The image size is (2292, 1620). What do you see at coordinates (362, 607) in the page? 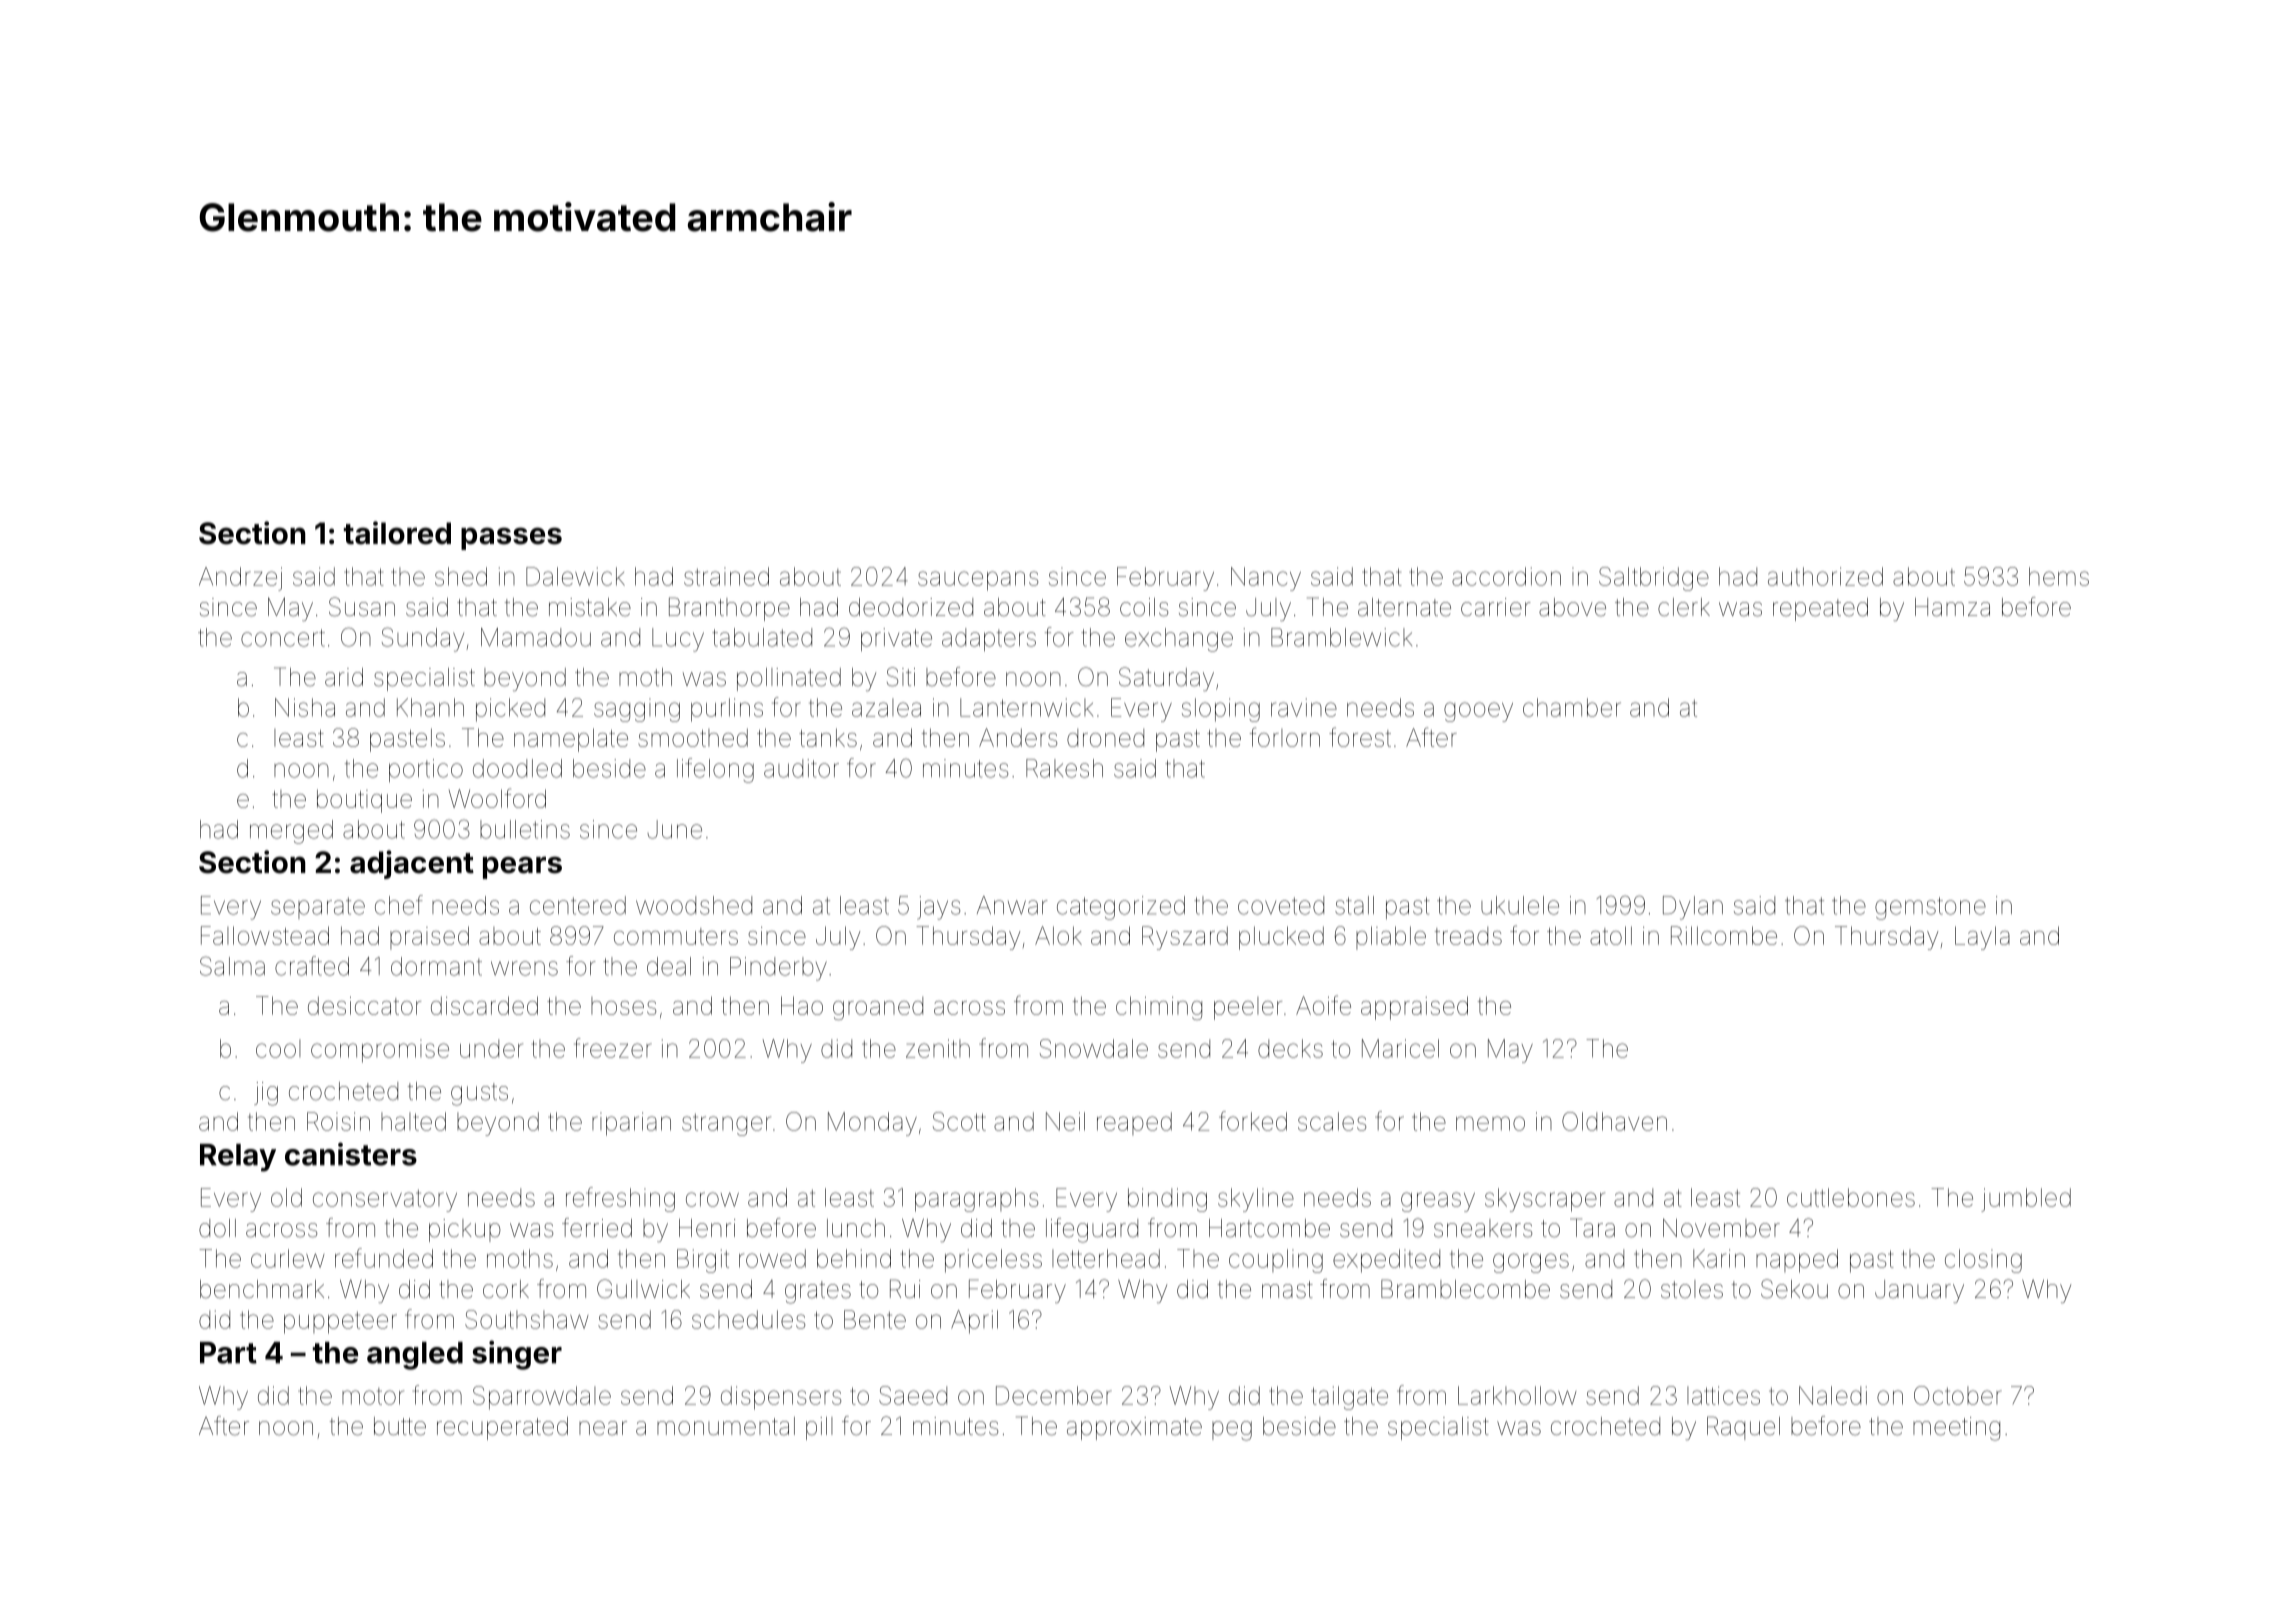
I see `Susan` at bounding box center [362, 607].
